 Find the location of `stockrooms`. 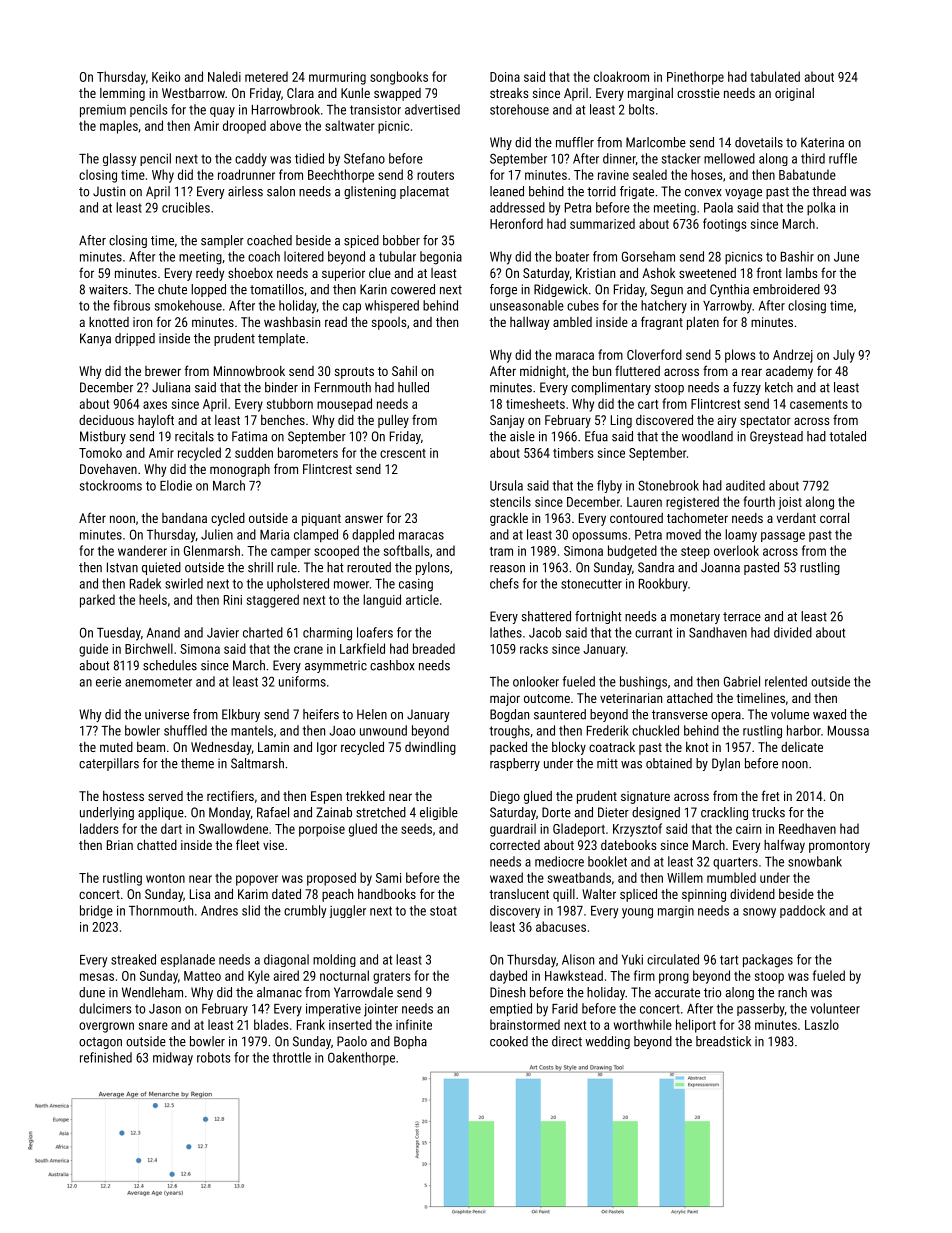

stockrooms is located at coordinates (111, 485).
